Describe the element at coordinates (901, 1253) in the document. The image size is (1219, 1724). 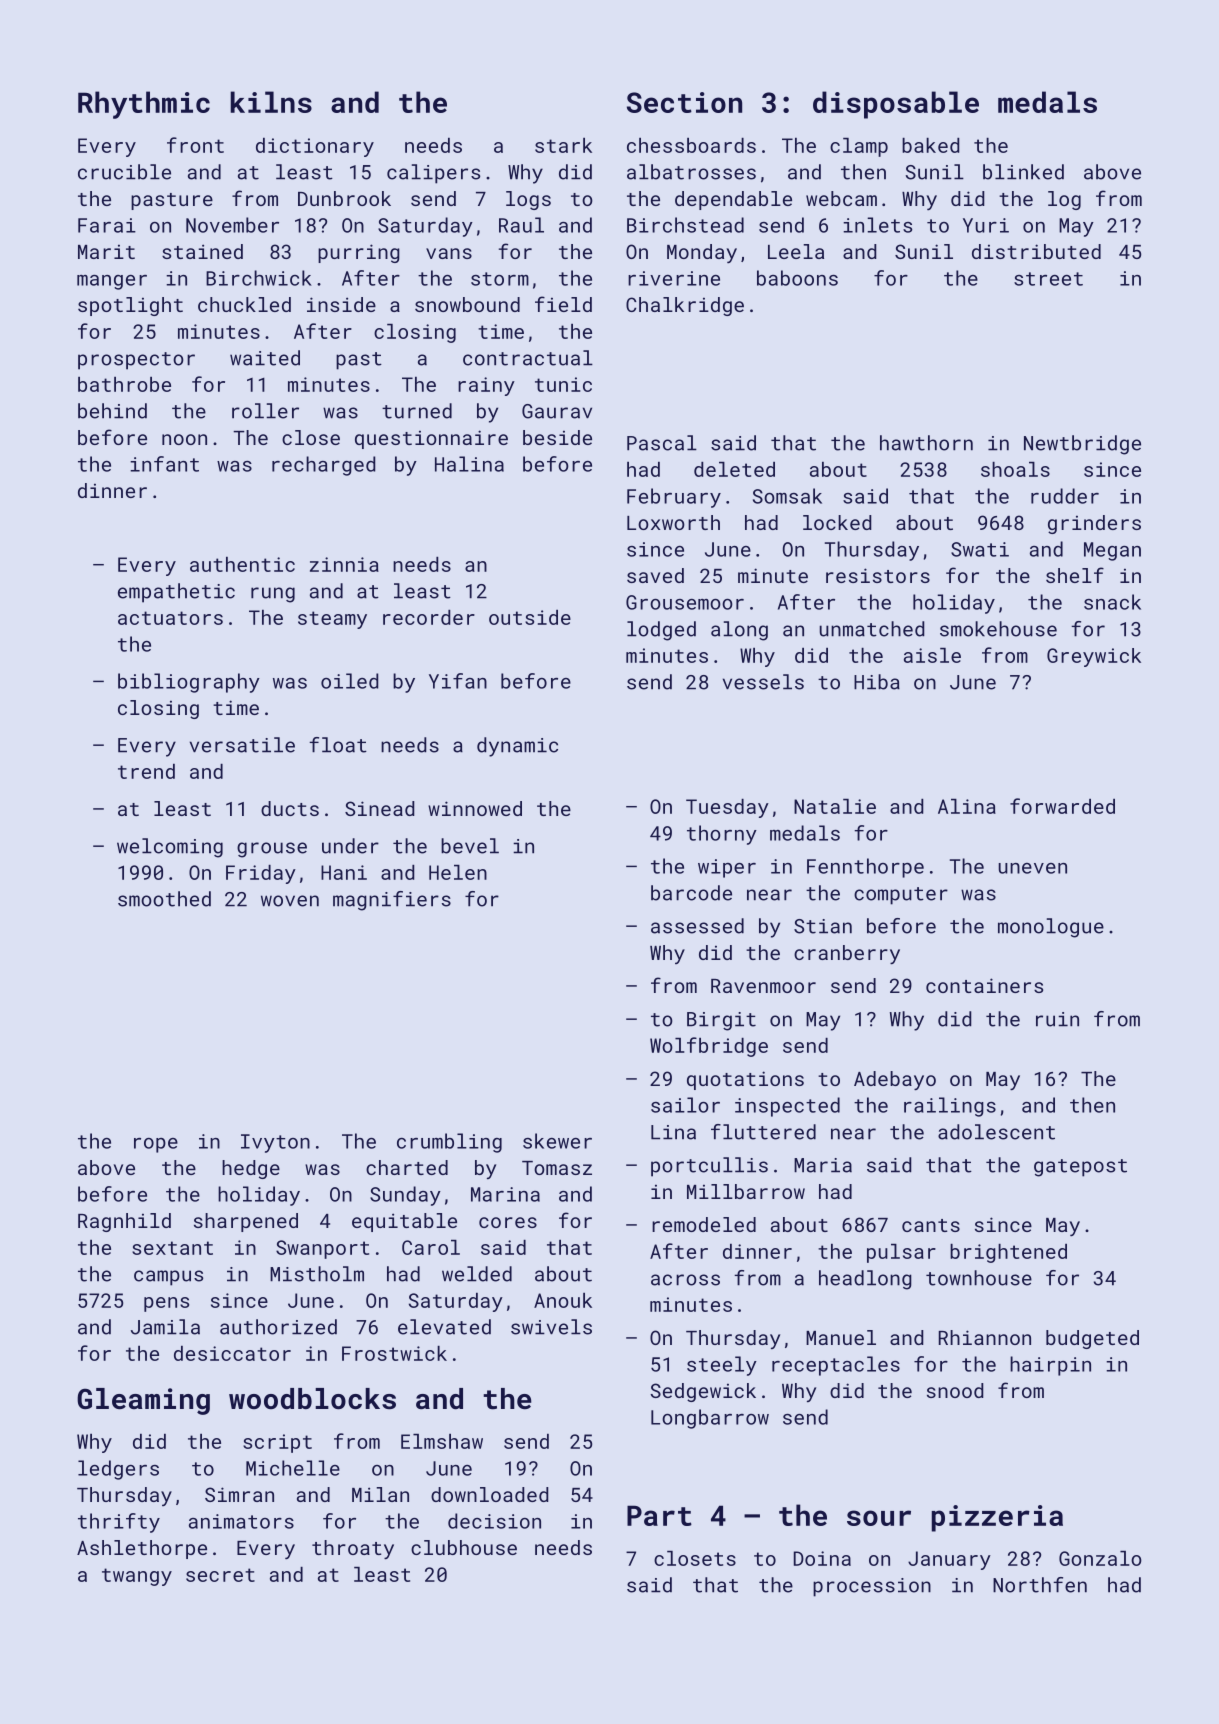
I see `pulsar` at that location.
